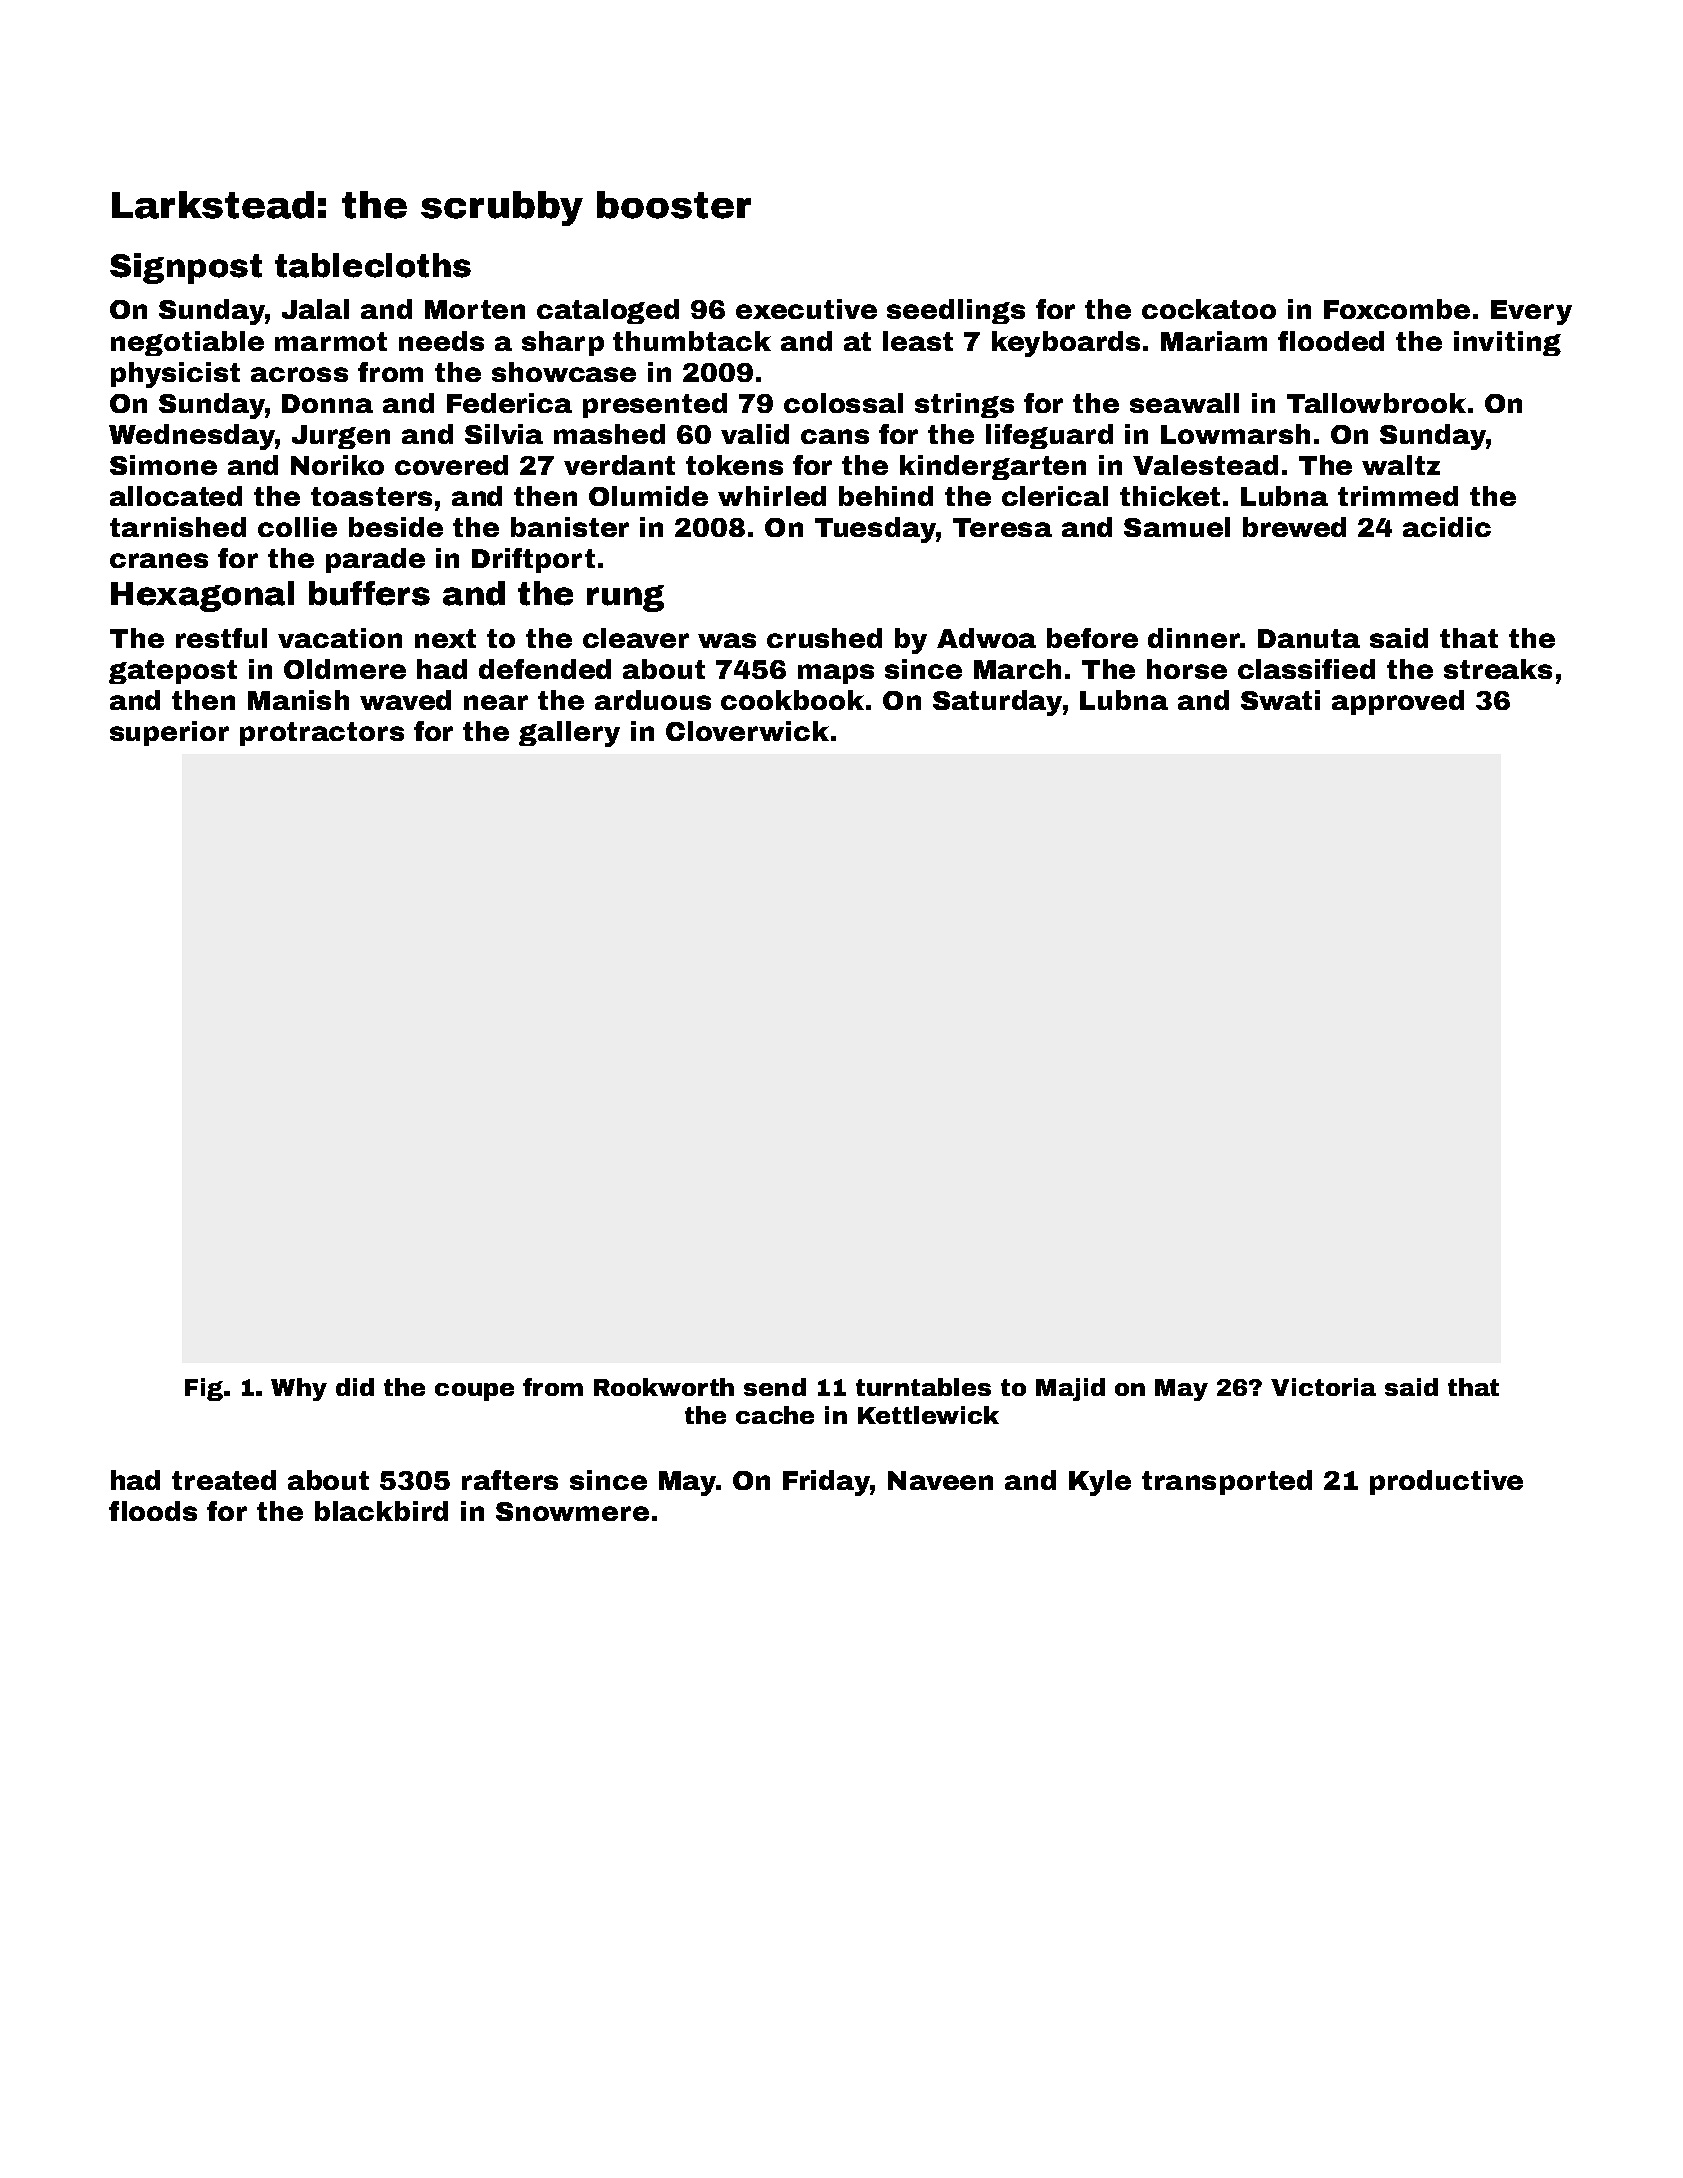 This screenshot has width=1683, height=2178. What do you see at coordinates (322, 734) in the screenshot?
I see `protractors` at bounding box center [322, 734].
